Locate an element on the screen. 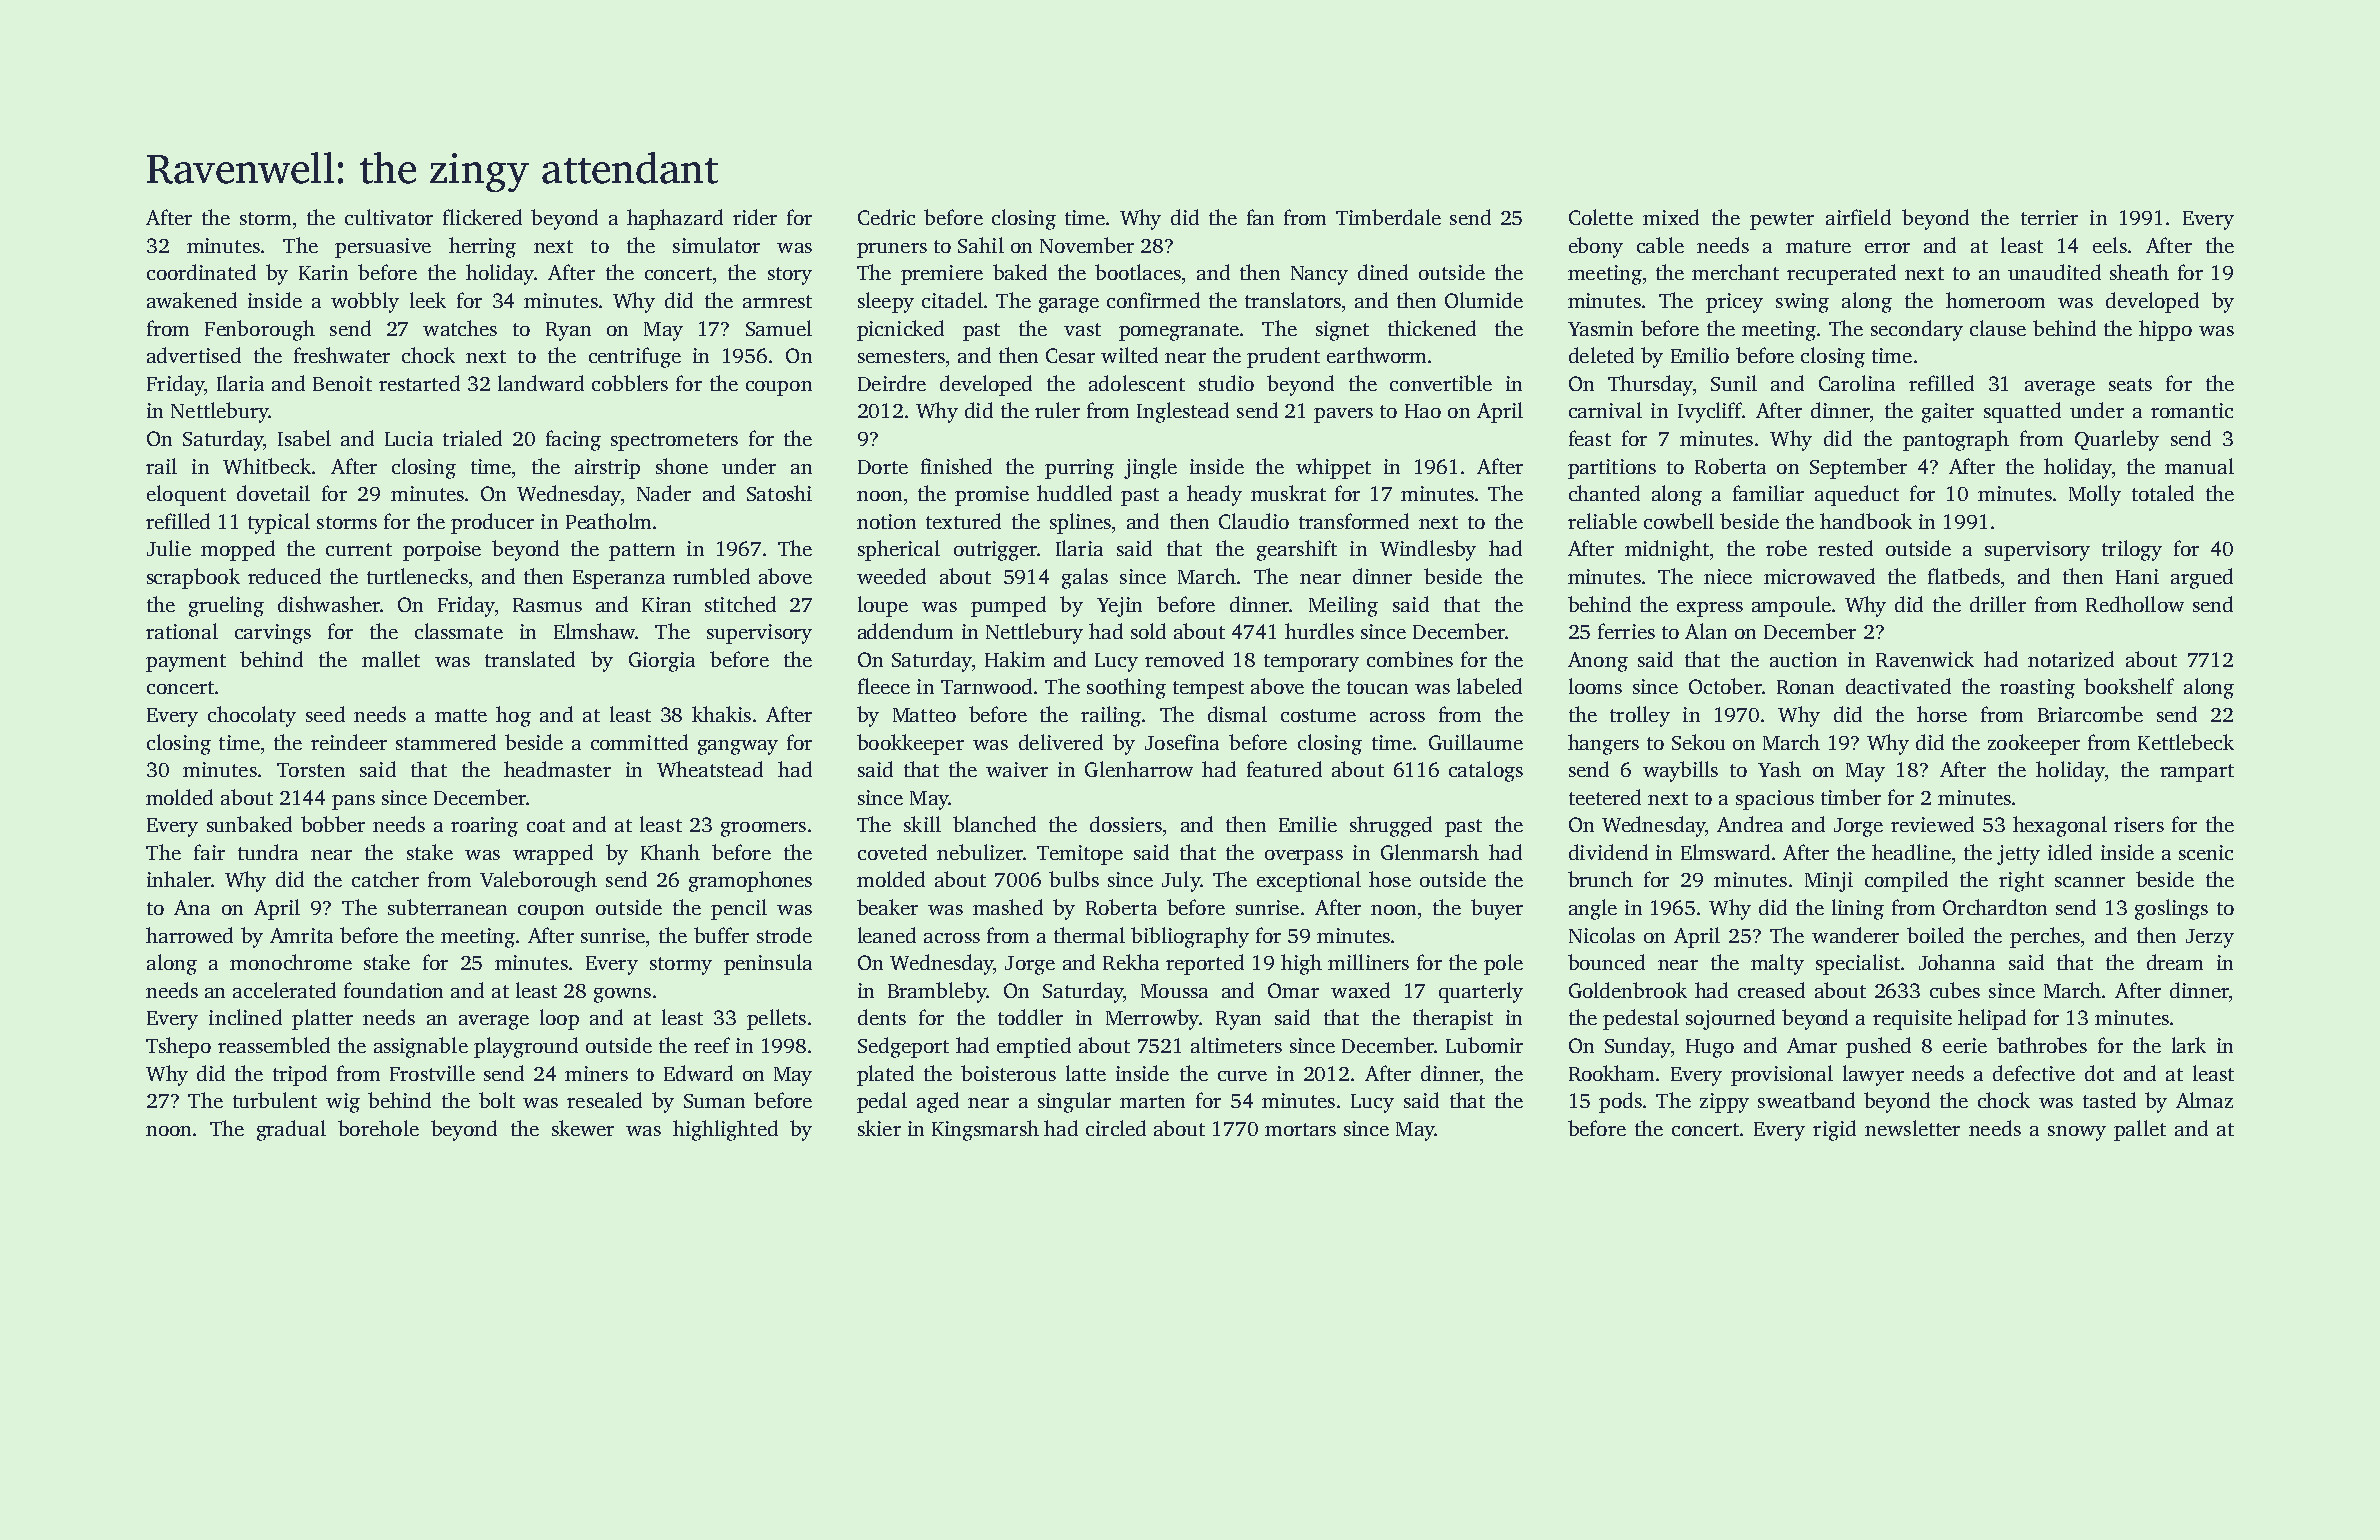 This screenshot has height=1540, width=2380. Tarnwood is located at coordinates (986, 686).
